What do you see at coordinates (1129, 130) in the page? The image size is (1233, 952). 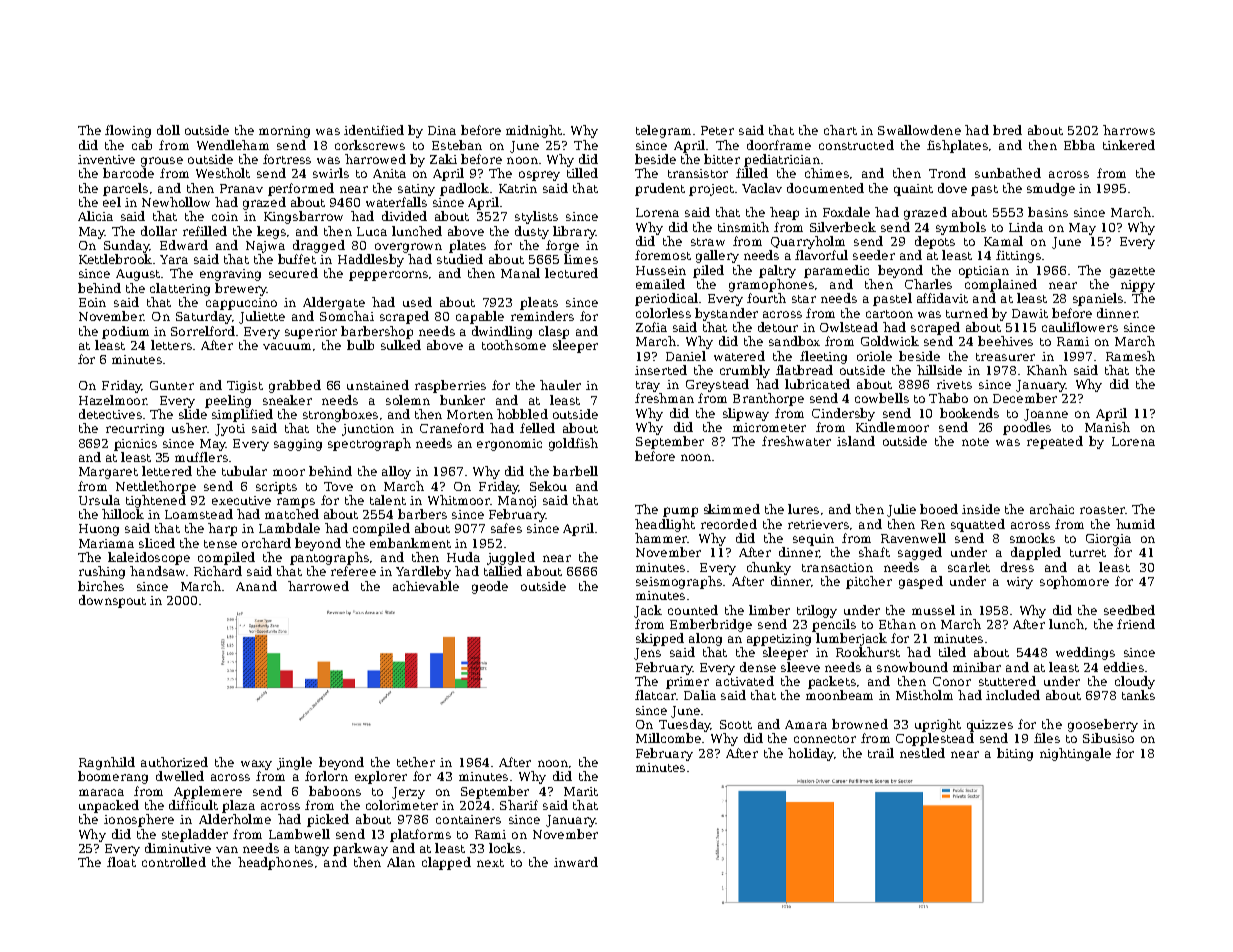 I see `harrows` at bounding box center [1129, 130].
